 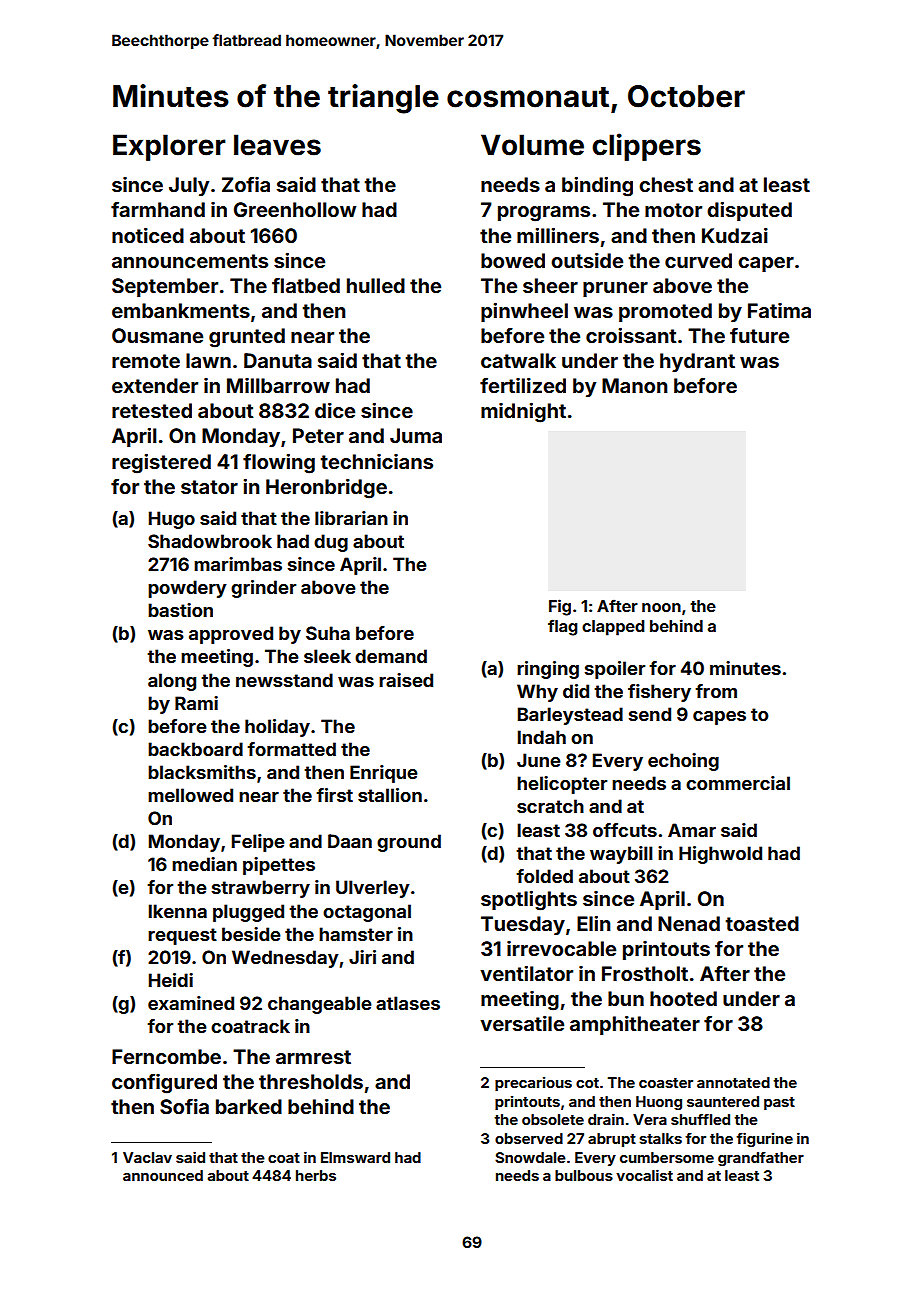 What do you see at coordinates (634, 385) in the image?
I see `Manon` at bounding box center [634, 385].
